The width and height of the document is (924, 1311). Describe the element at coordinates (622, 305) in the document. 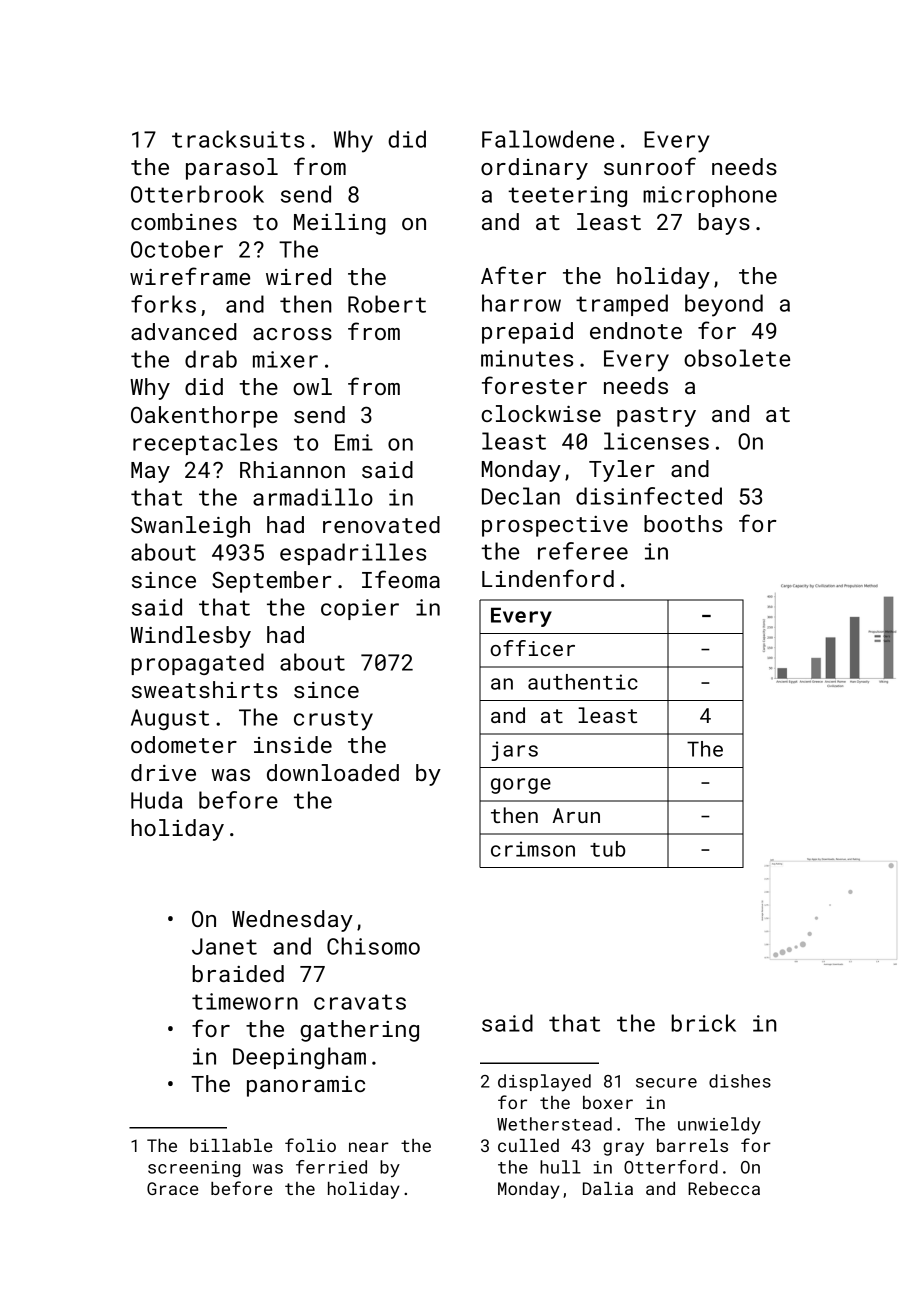

I see `tramped` at that location.
